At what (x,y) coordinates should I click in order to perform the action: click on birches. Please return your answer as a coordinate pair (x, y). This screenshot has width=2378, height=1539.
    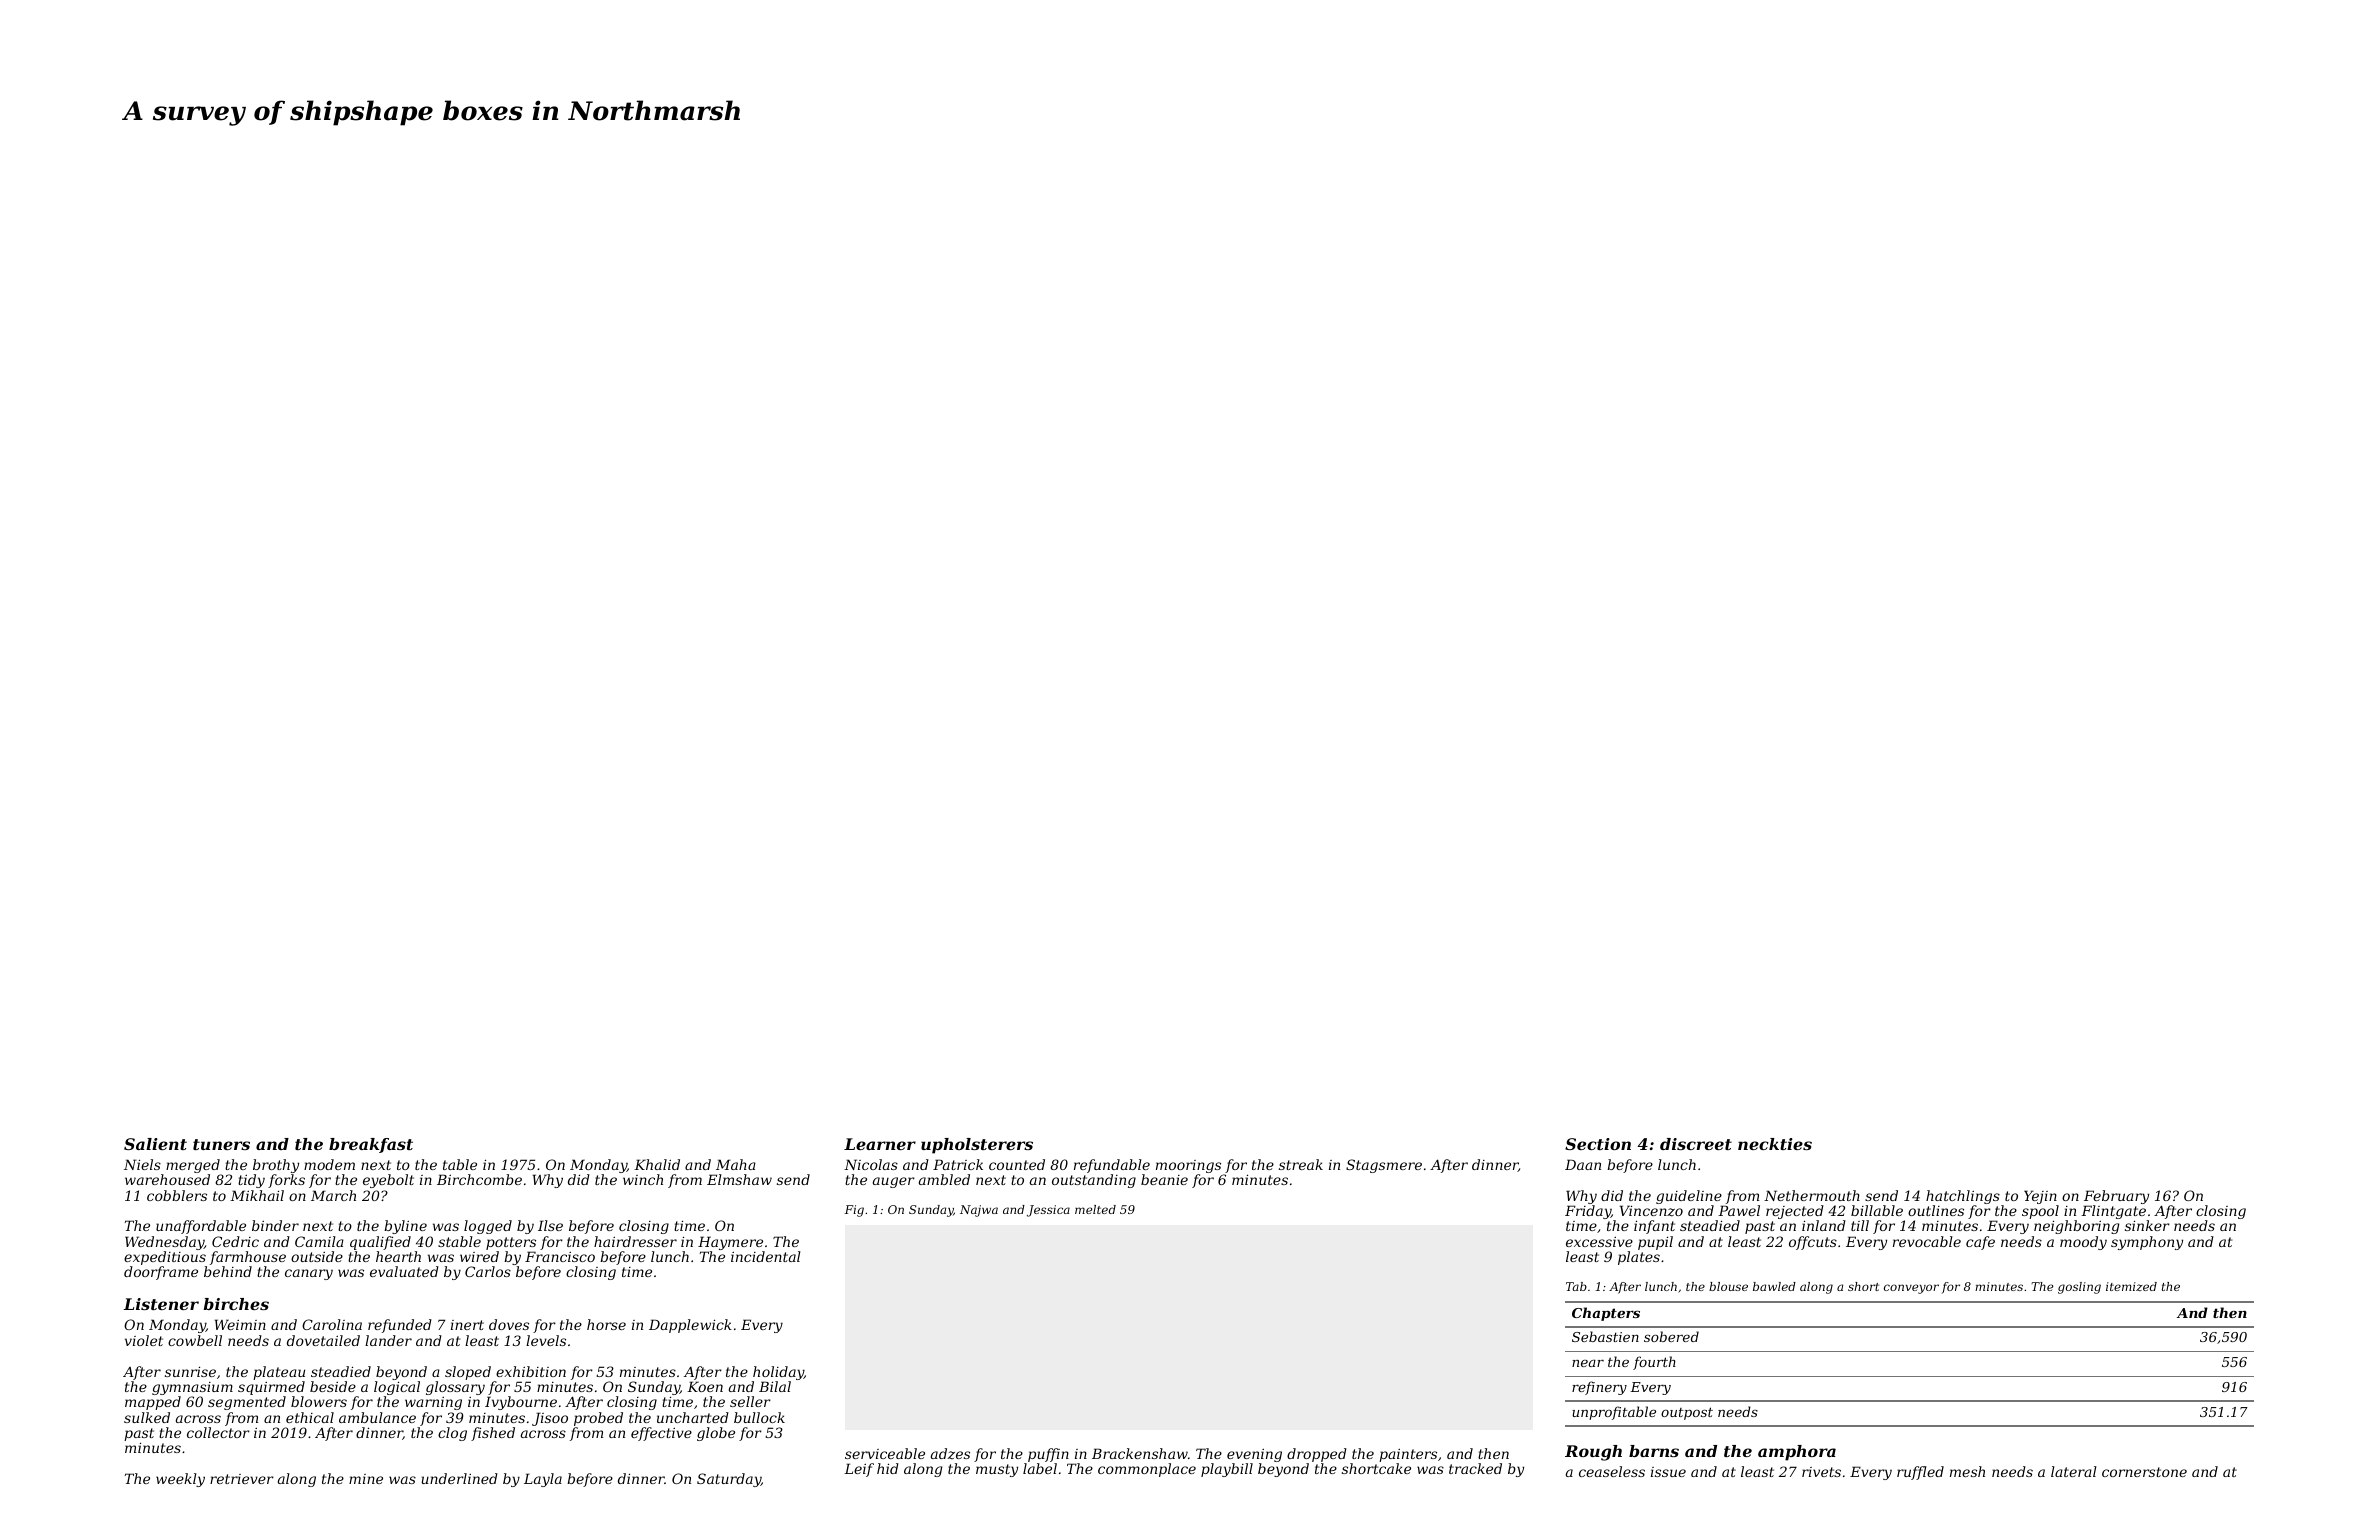
    Looking at the image, I should click on (236, 1304).
